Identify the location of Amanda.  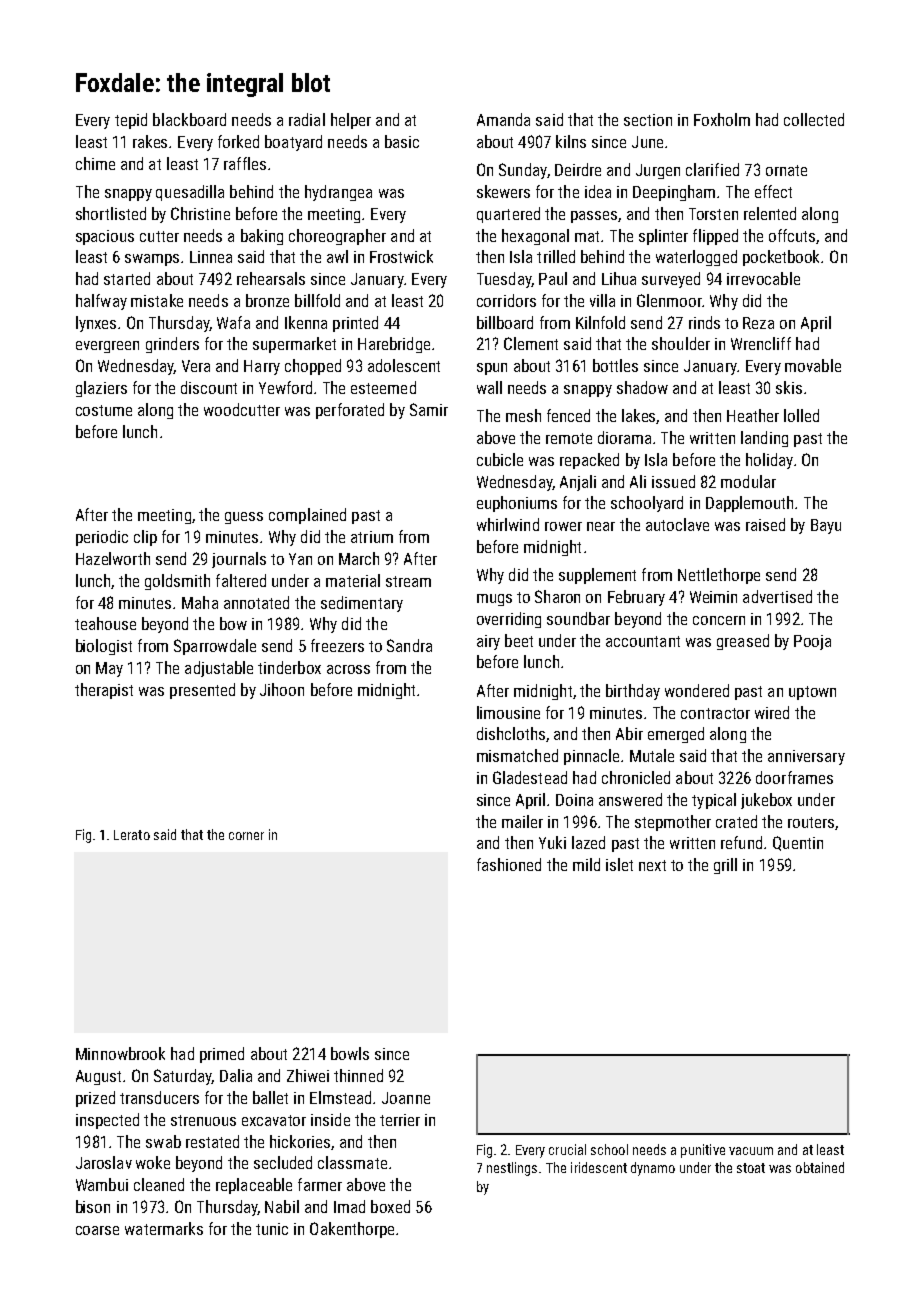
(503, 119).
